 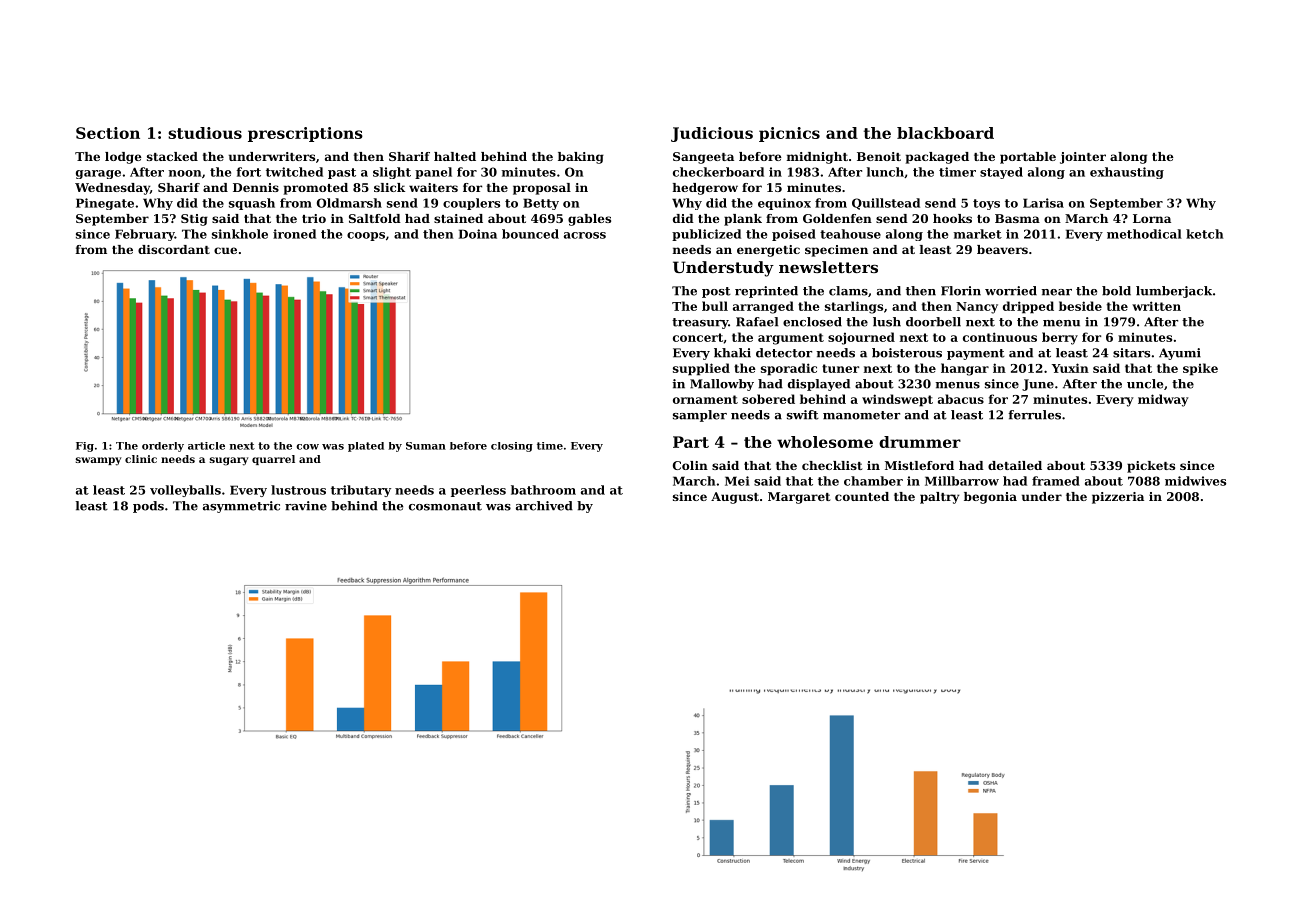 What do you see at coordinates (920, 442) in the screenshot?
I see `drummer` at bounding box center [920, 442].
